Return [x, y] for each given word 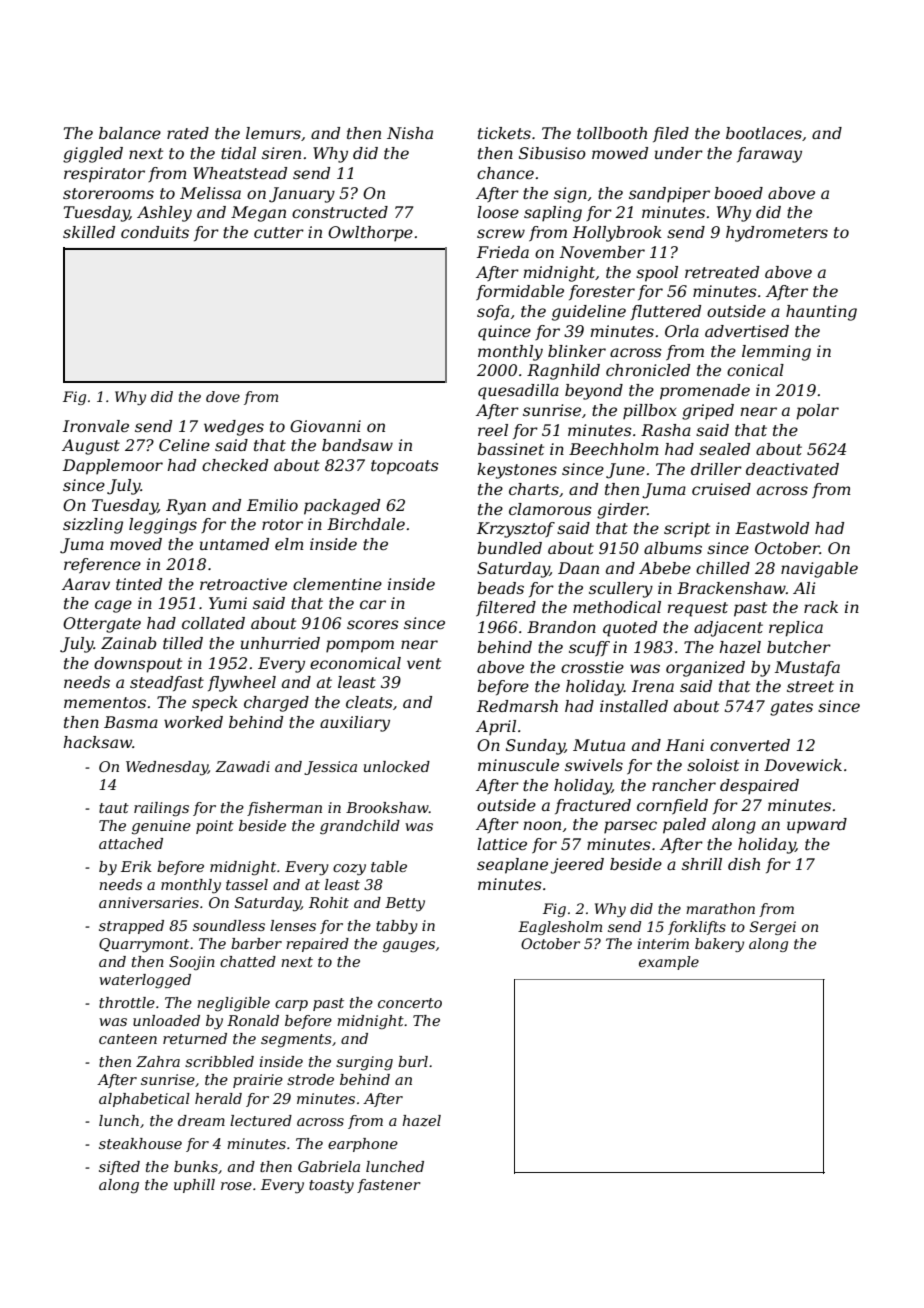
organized [705, 669]
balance [130, 133]
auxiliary [355, 724]
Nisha [410, 133]
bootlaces [764, 133]
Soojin [192, 963]
